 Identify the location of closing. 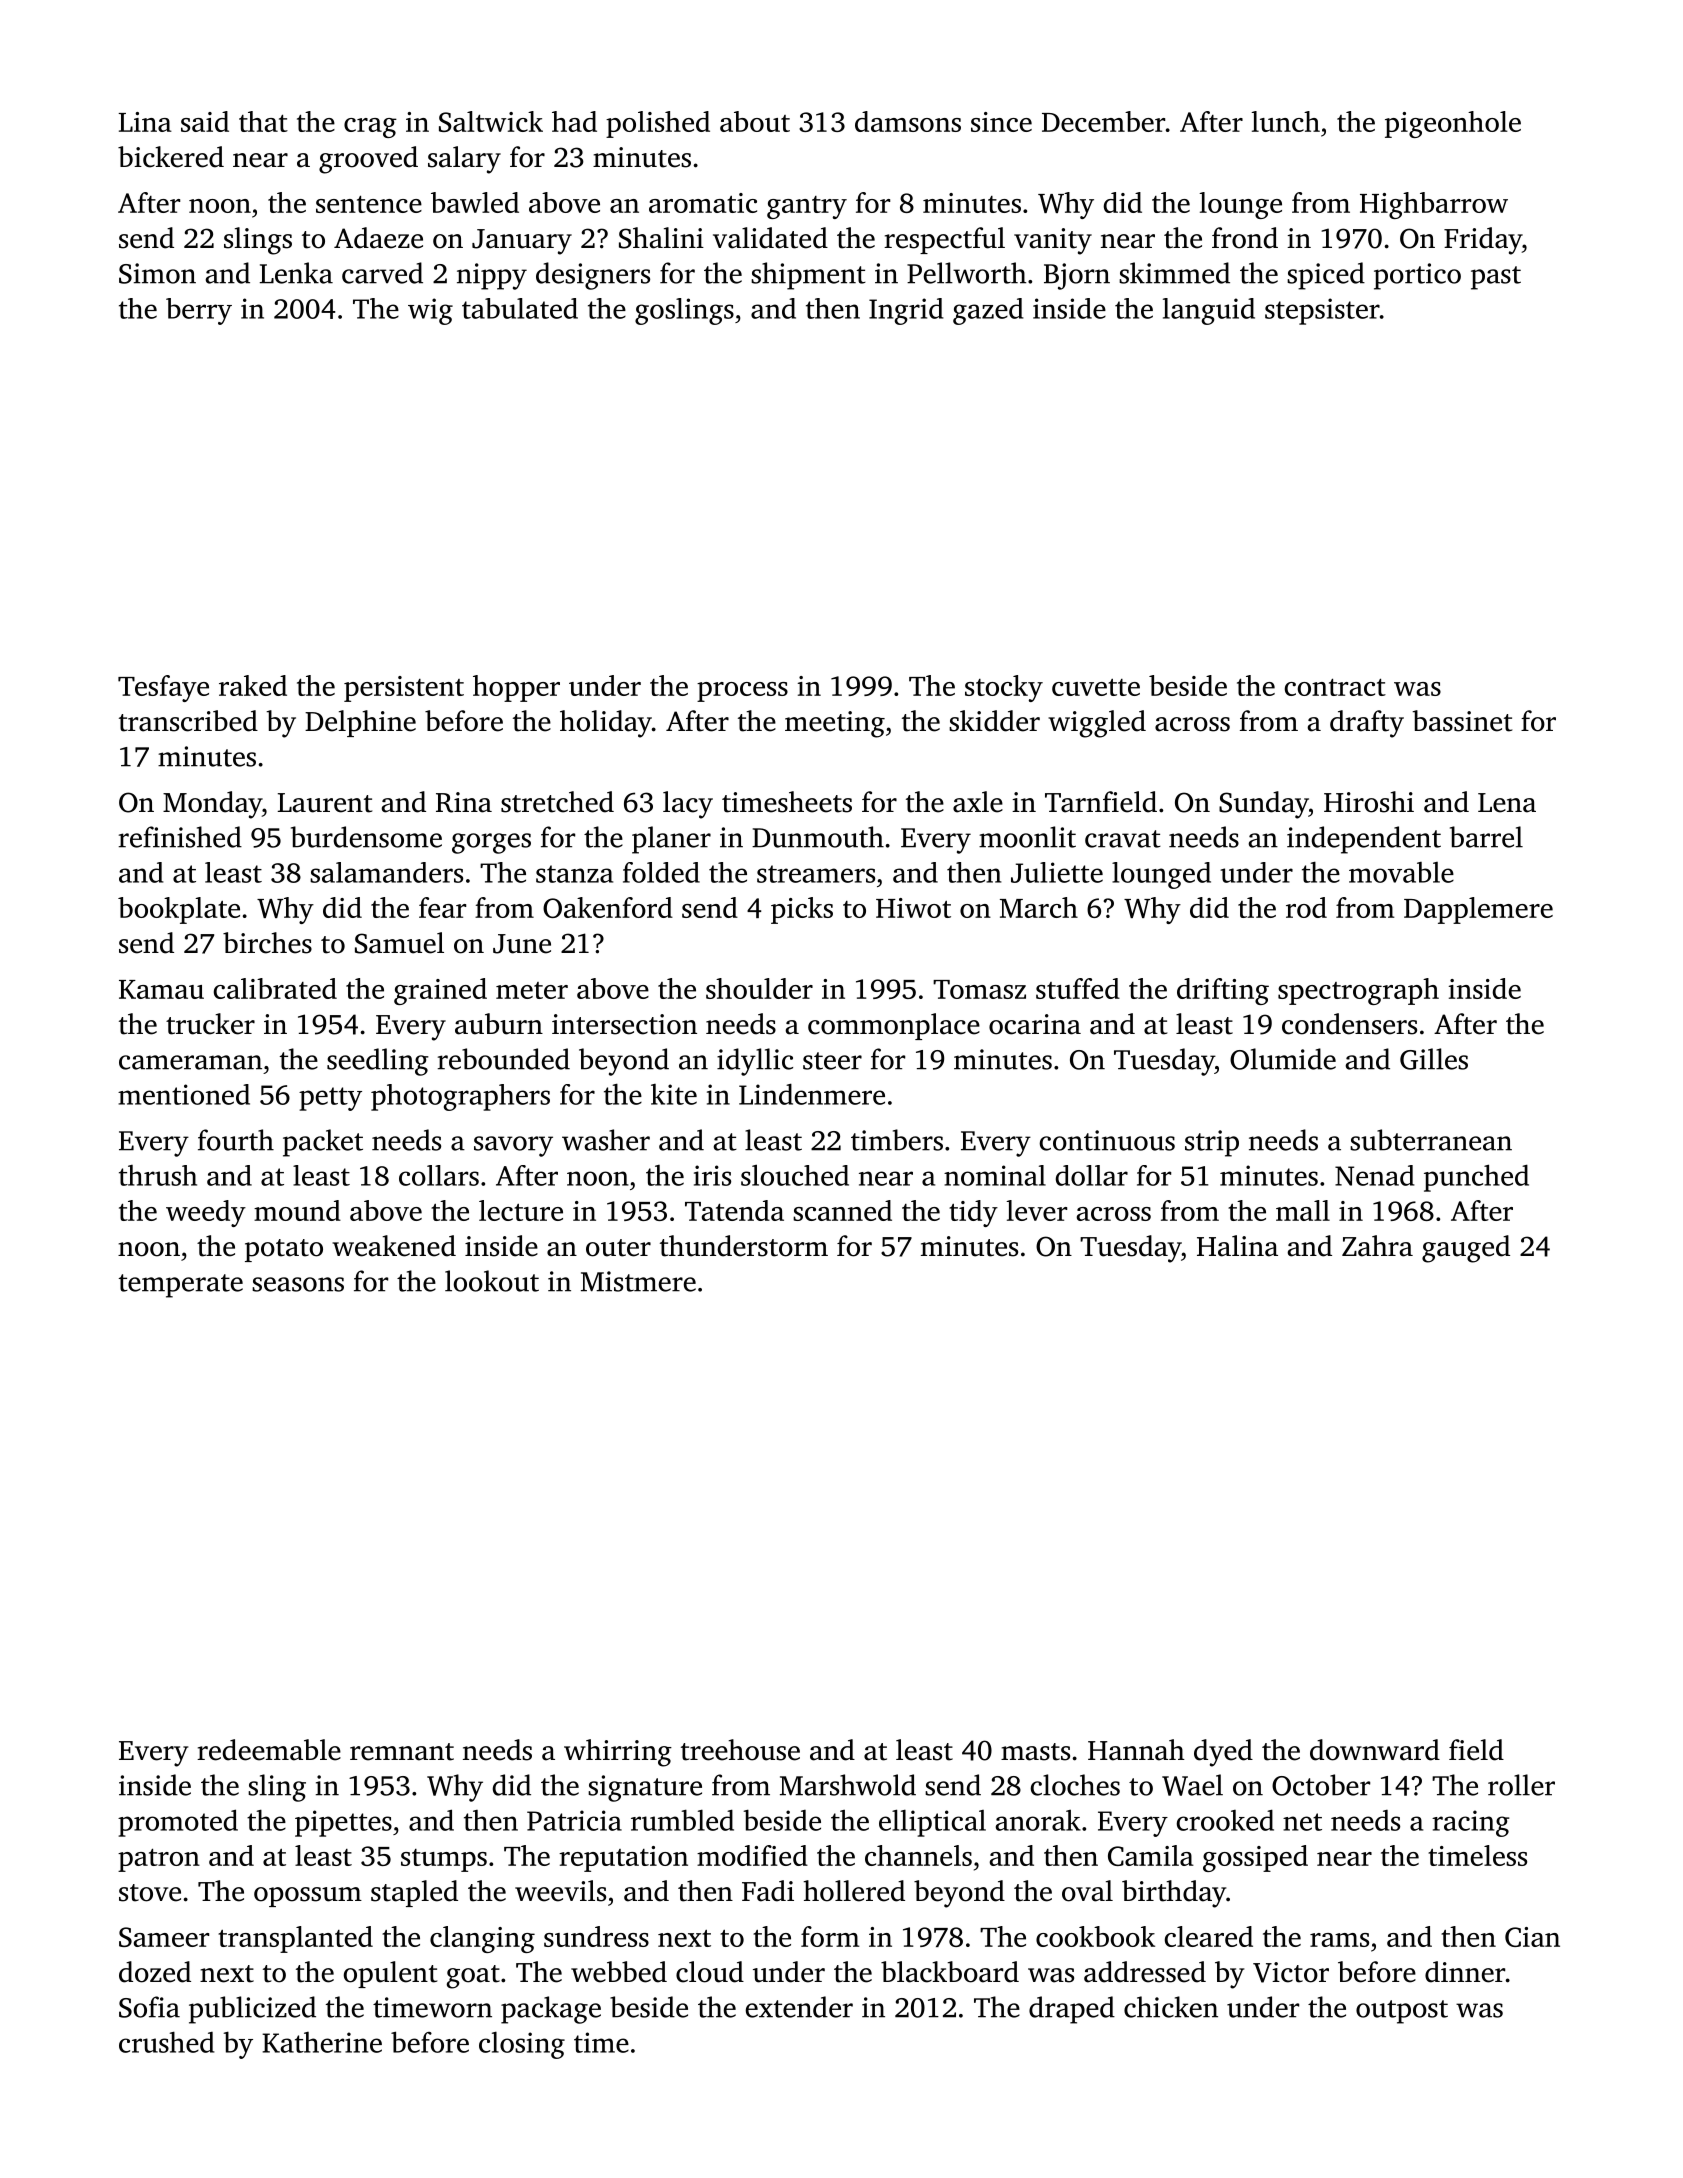
(522, 2045).
